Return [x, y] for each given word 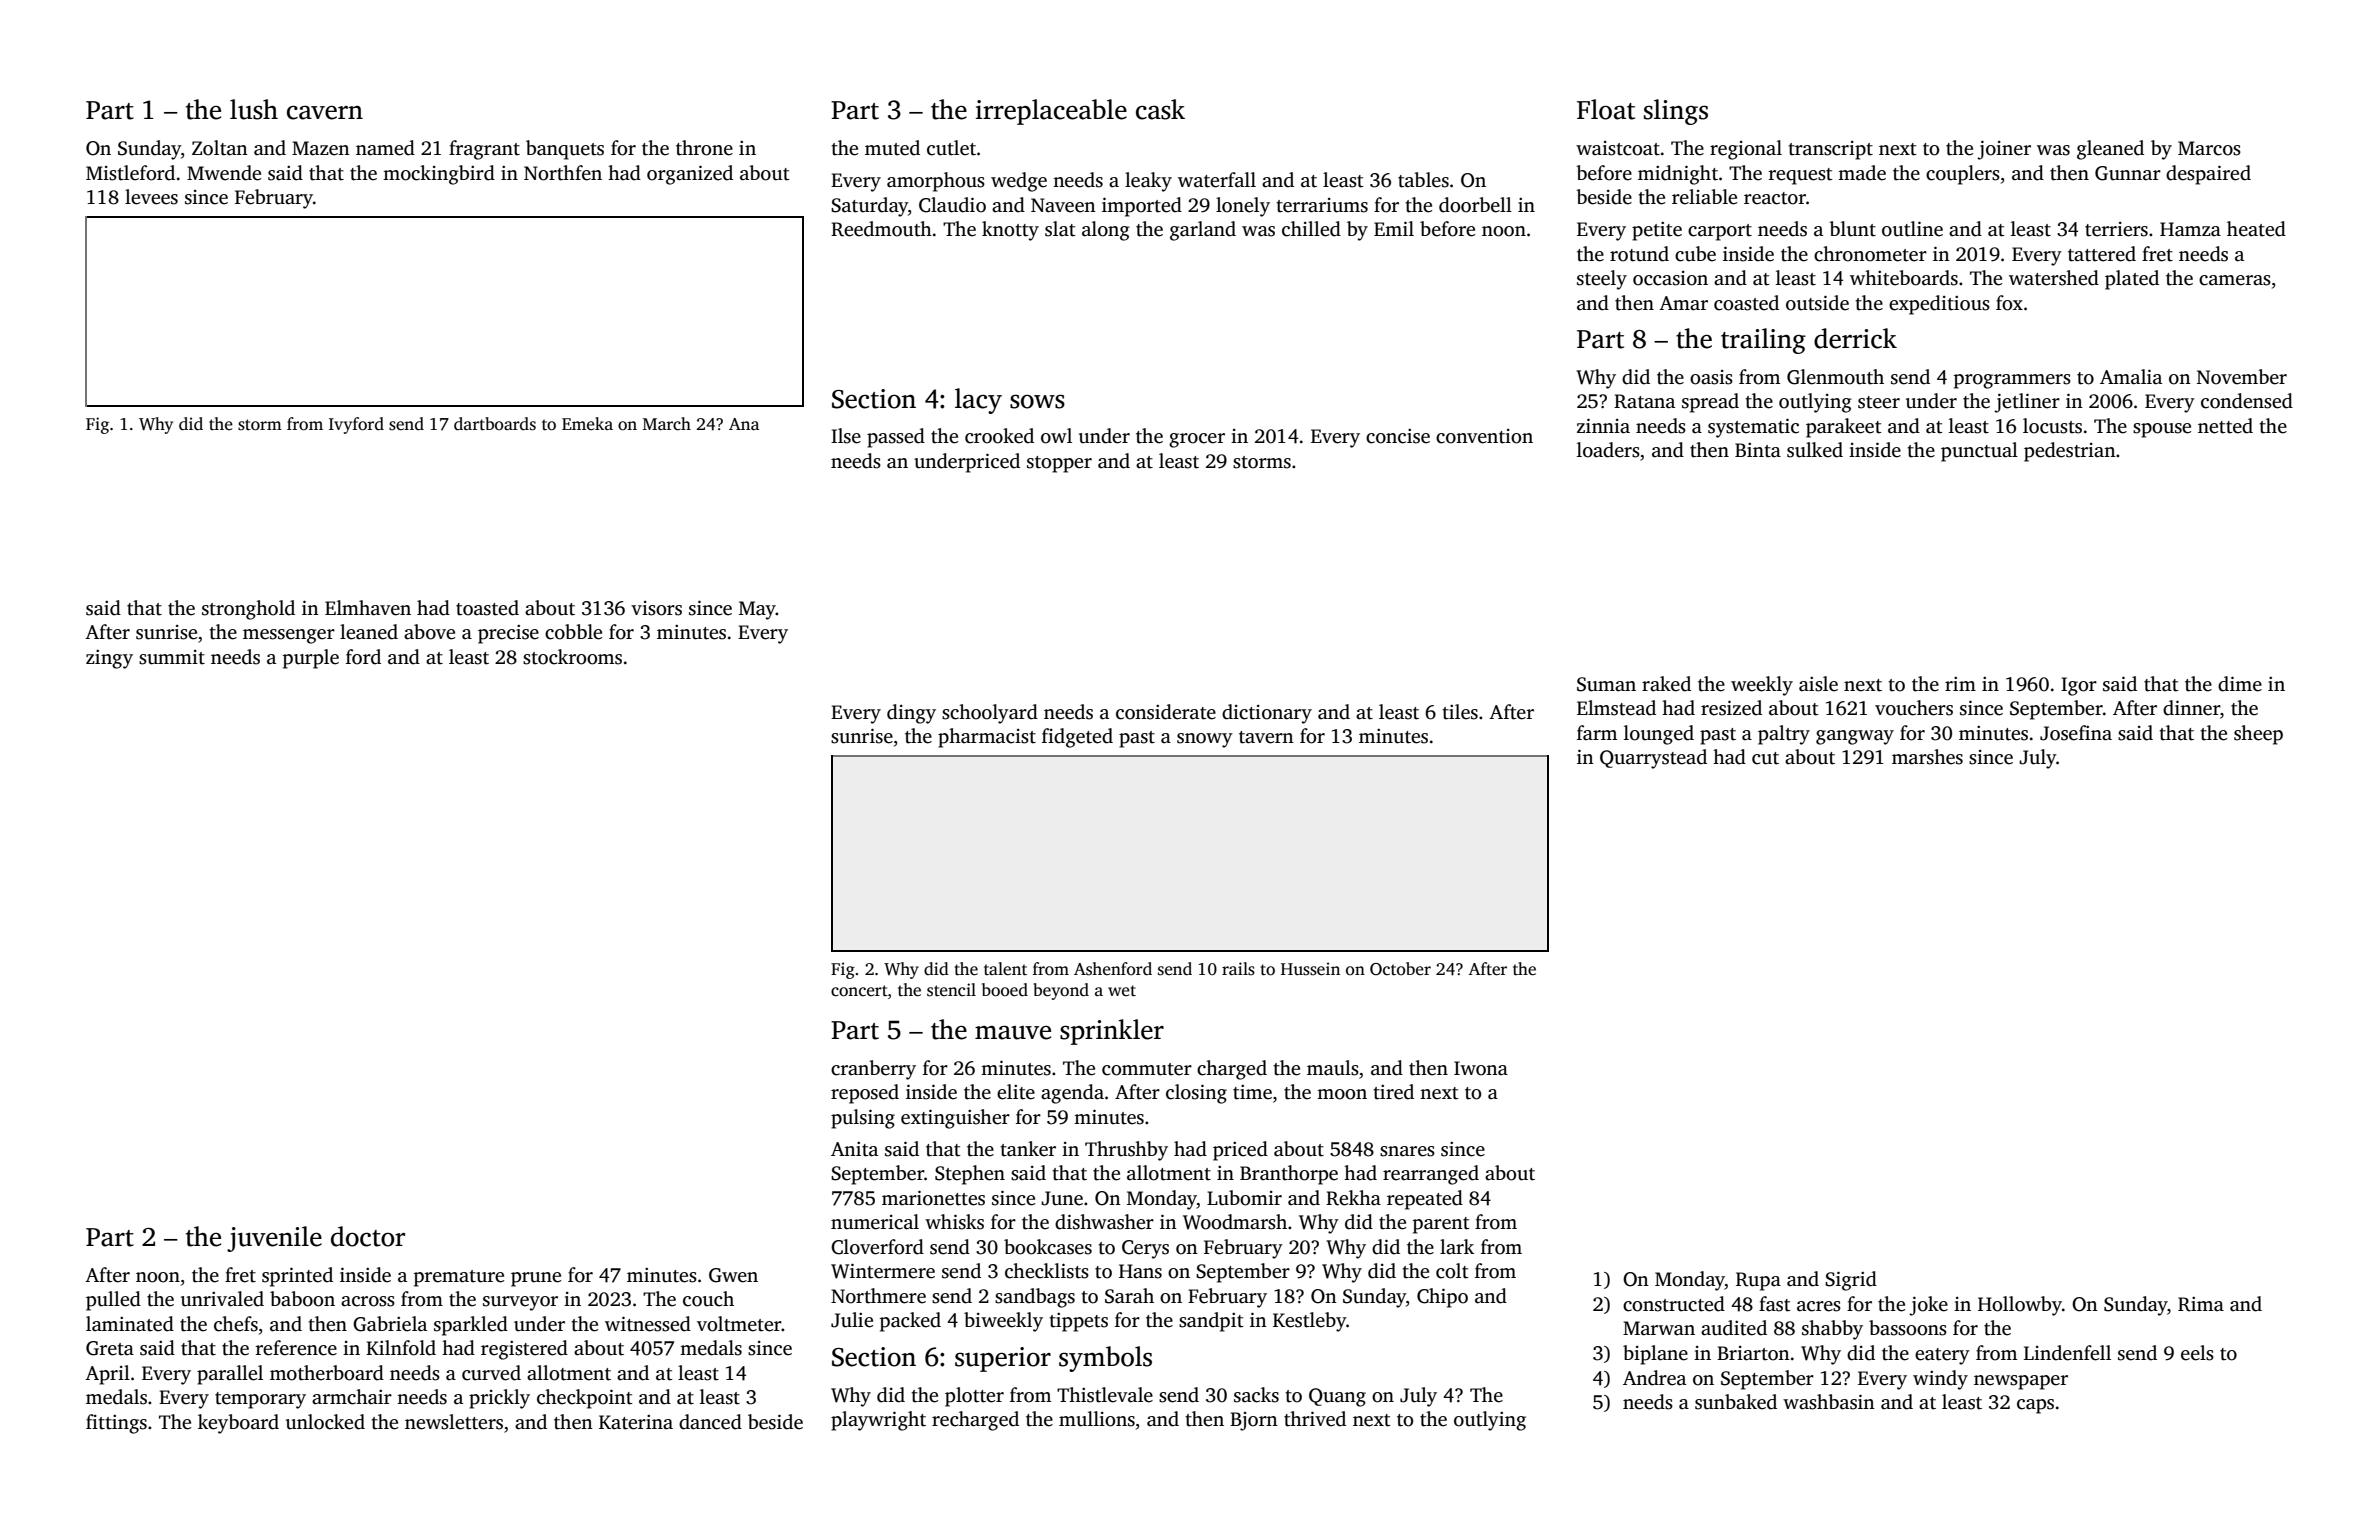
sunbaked [1736, 1402]
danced [710, 1422]
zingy [109, 659]
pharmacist [987, 738]
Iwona [1481, 1068]
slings [1676, 112]
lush [254, 109]
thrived [1315, 1419]
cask [1160, 109]
